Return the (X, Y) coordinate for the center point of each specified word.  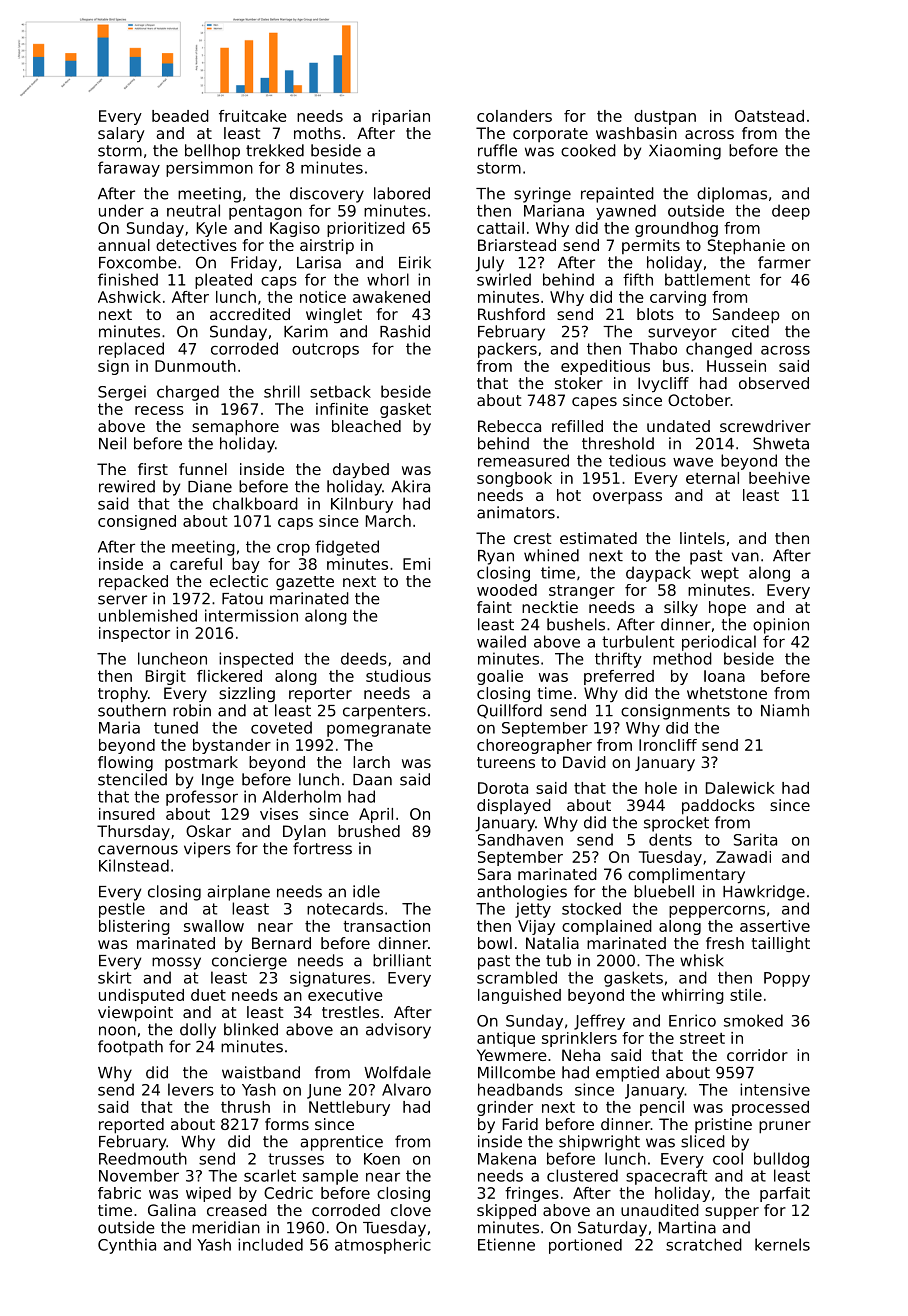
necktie (550, 607)
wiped (208, 1194)
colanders (514, 116)
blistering (134, 927)
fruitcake (252, 116)
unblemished (148, 615)
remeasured (523, 460)
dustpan (665, 117)
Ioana (724, 676)
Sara (494, 874)
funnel (203, 469)
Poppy (787, 979)
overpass (627, 498)
